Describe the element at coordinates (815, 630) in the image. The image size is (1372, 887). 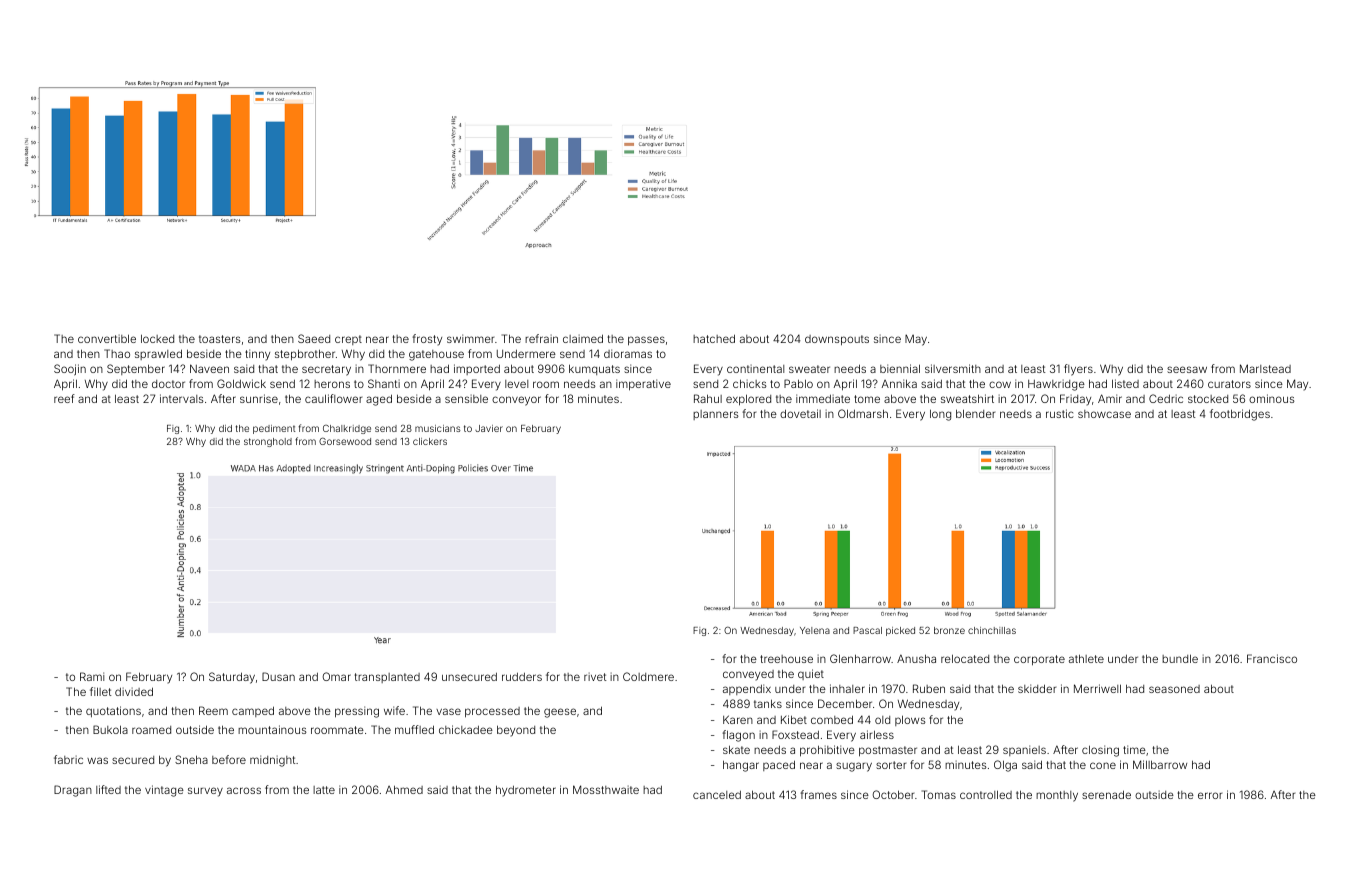
I see `Yelena` at that location.
